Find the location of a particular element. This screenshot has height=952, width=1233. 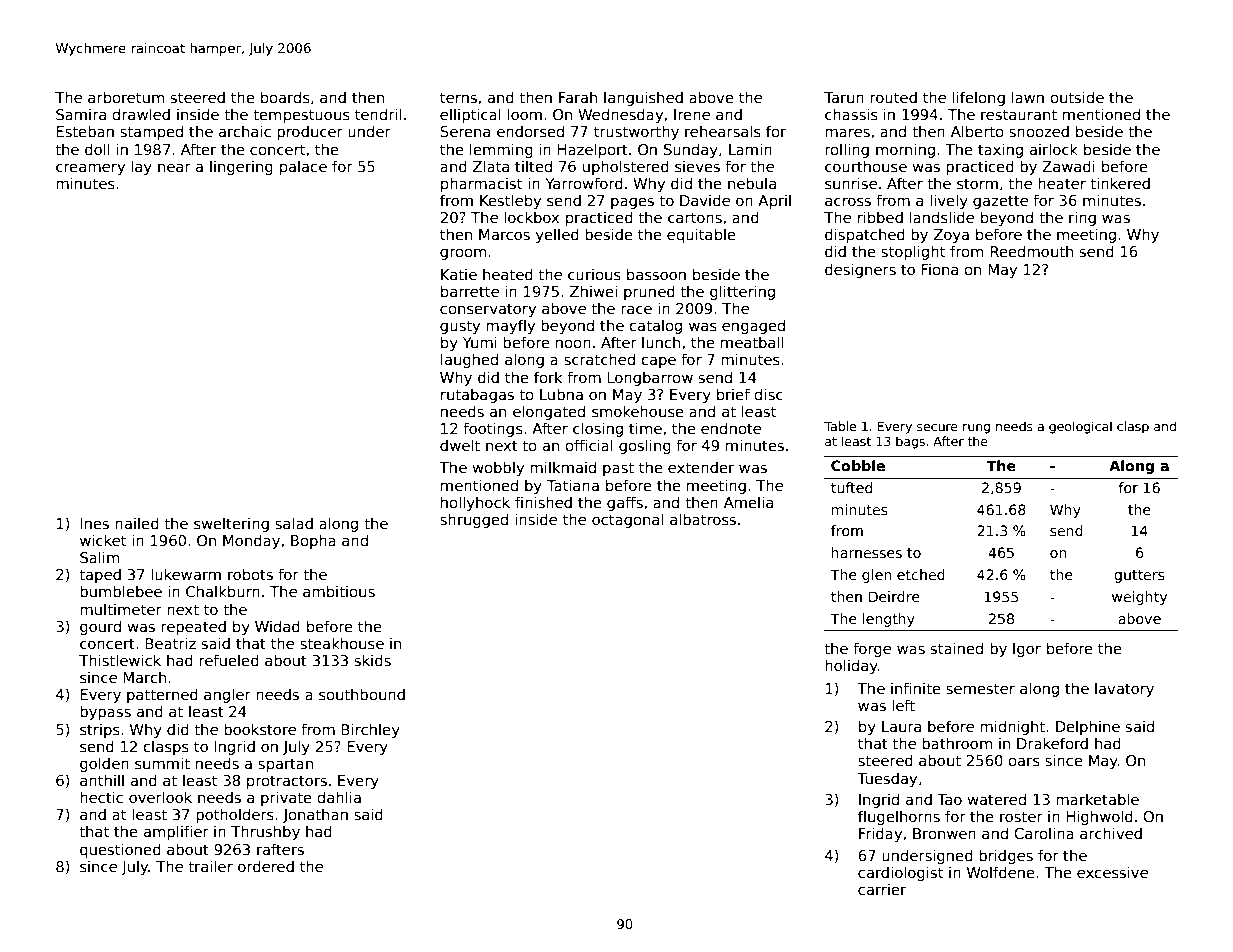

barrette is located at coordinates (470, 291).
